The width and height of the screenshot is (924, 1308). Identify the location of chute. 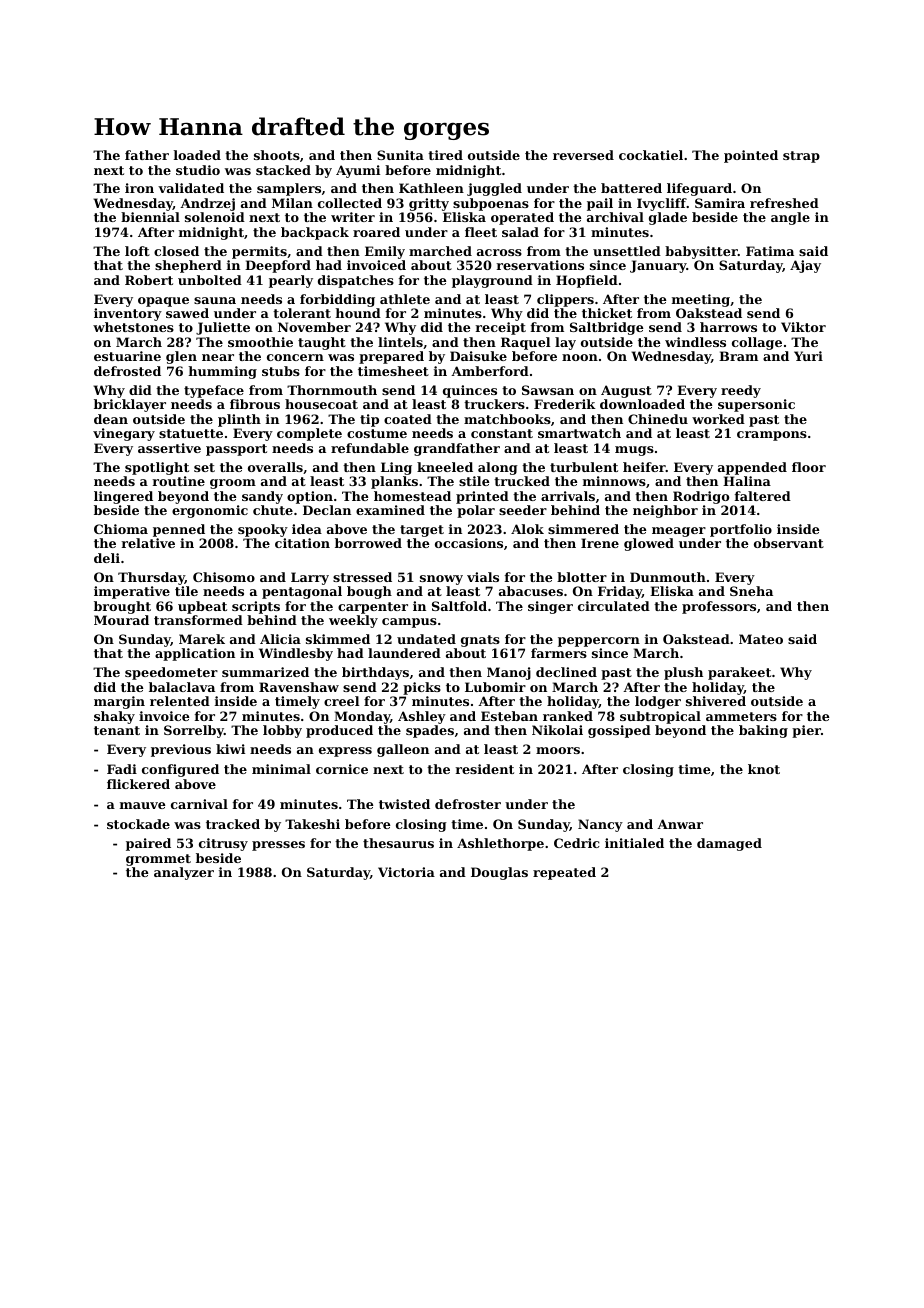
(273, 510).
